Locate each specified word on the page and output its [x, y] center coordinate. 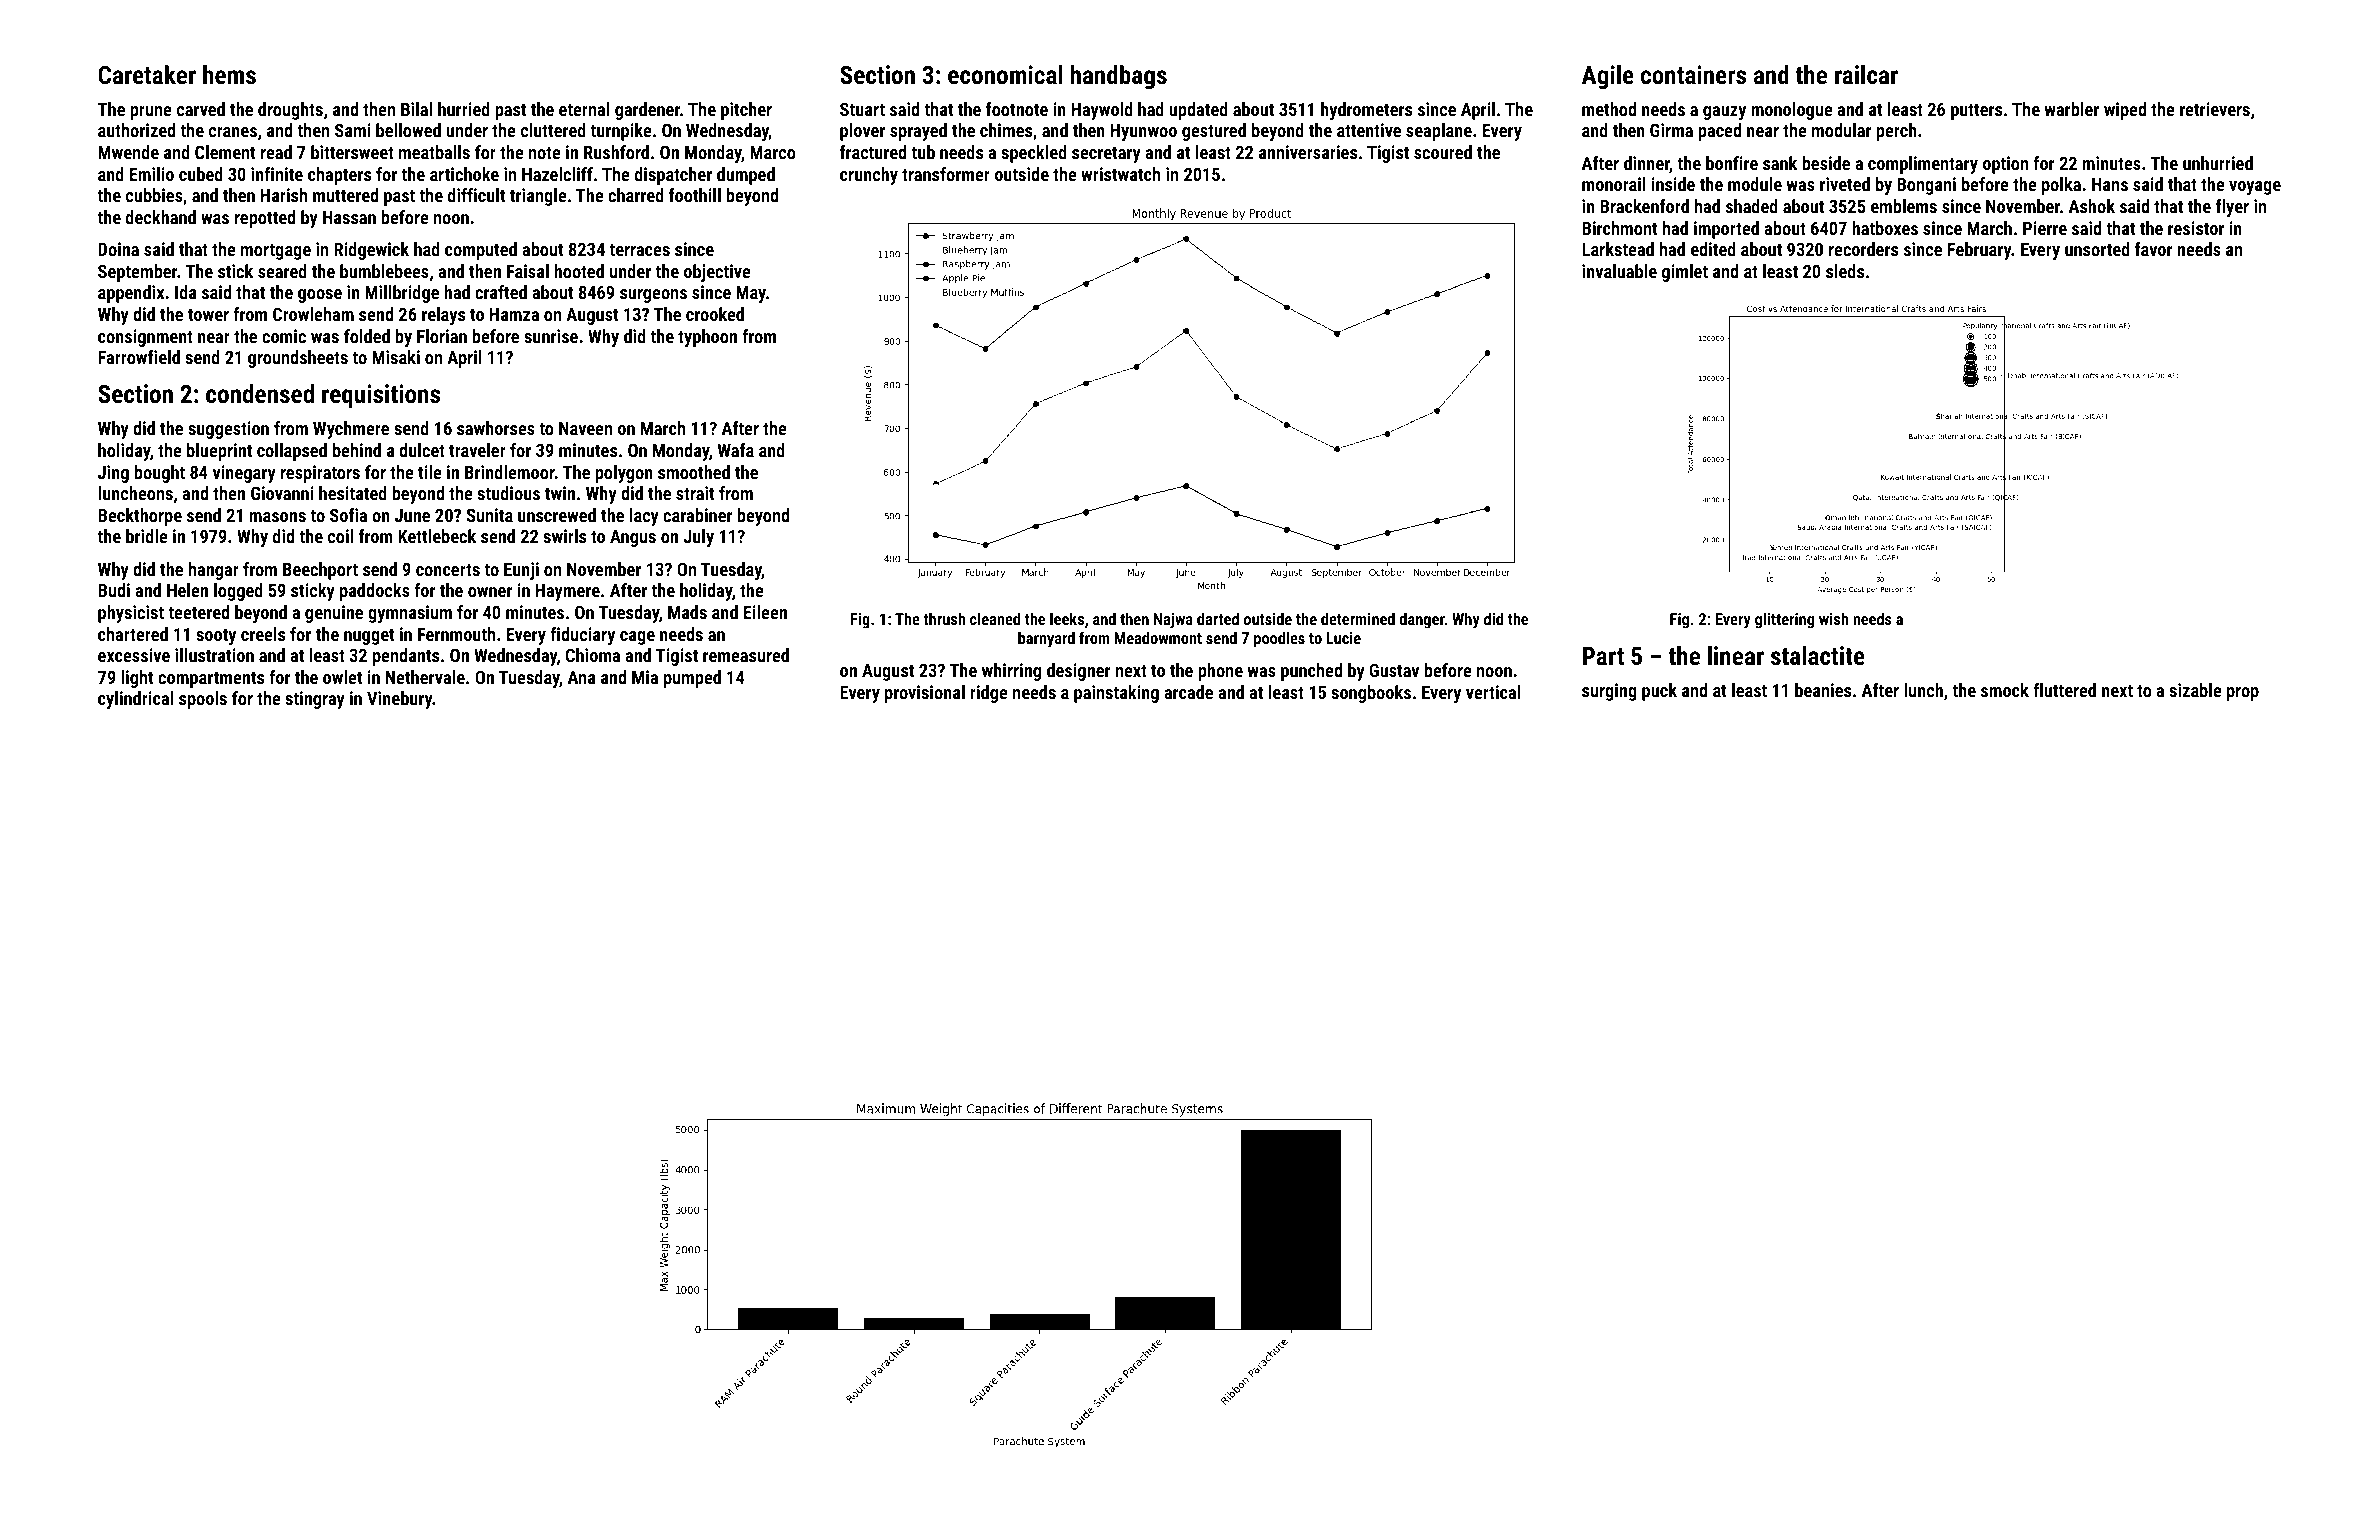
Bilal [416, 109]
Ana [582, 677]
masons [277, 517]
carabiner [697, 515]
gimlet [1685, 273]
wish [1833, 618]
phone [1220, 672]
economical [1005, 74]
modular [1841, 130]
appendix [131, 294]
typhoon [707, 338]
